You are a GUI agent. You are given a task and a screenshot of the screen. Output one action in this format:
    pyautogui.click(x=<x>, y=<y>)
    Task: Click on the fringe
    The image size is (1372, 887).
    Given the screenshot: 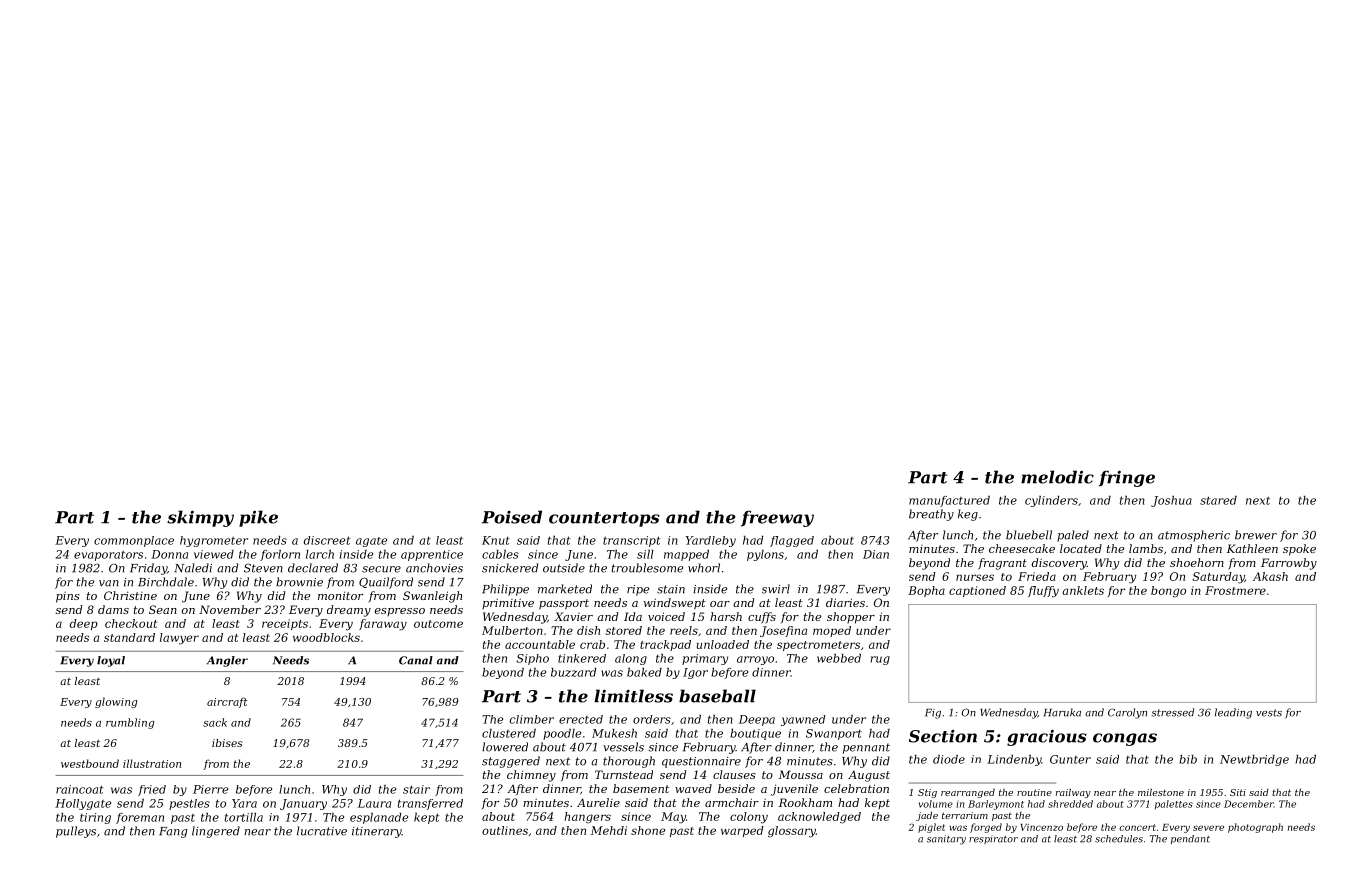 What is the action you would take?
    pyautogui.click(x=1127, y=478)
